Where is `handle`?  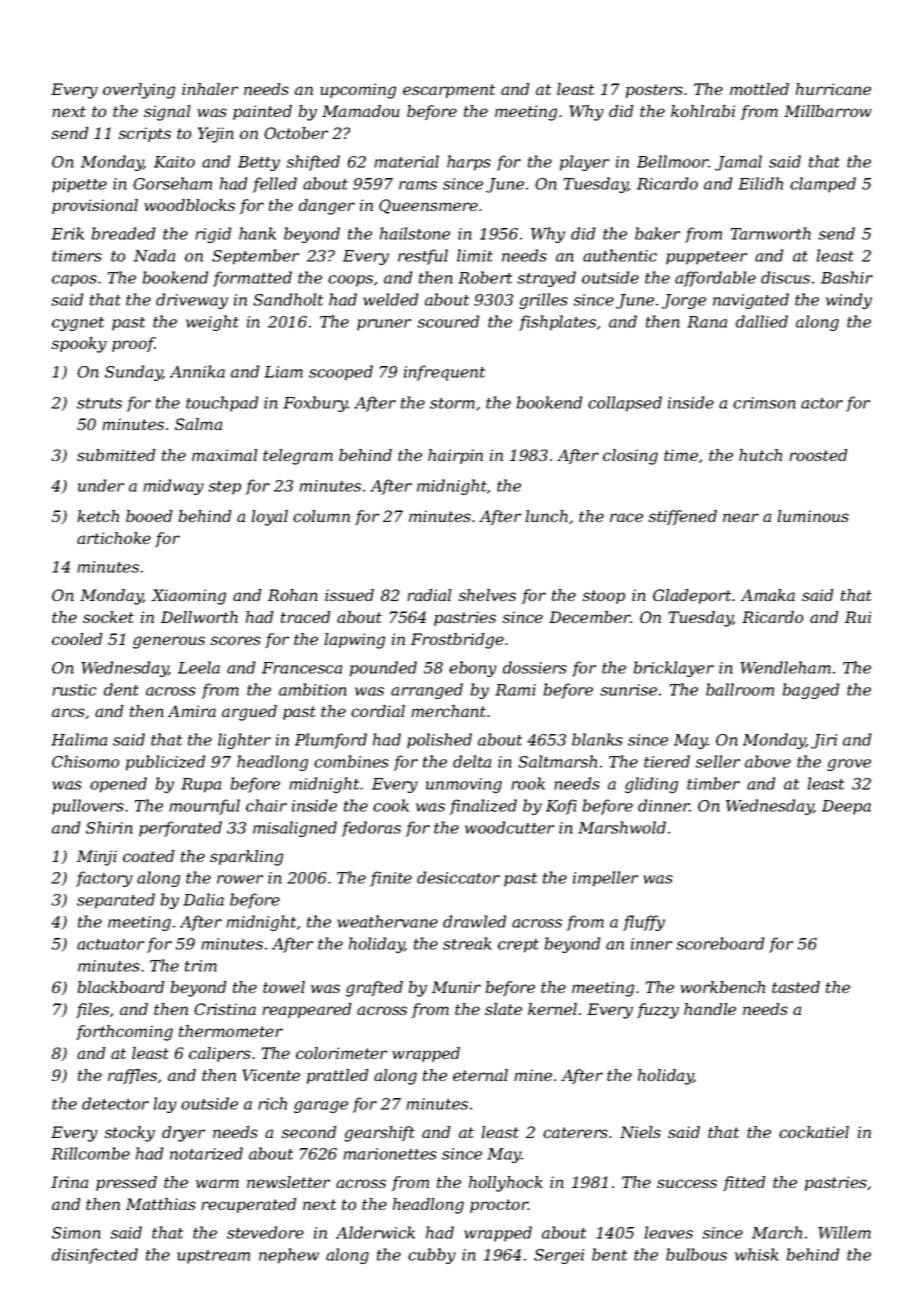
handle is located at coordinates (710, 1009).
